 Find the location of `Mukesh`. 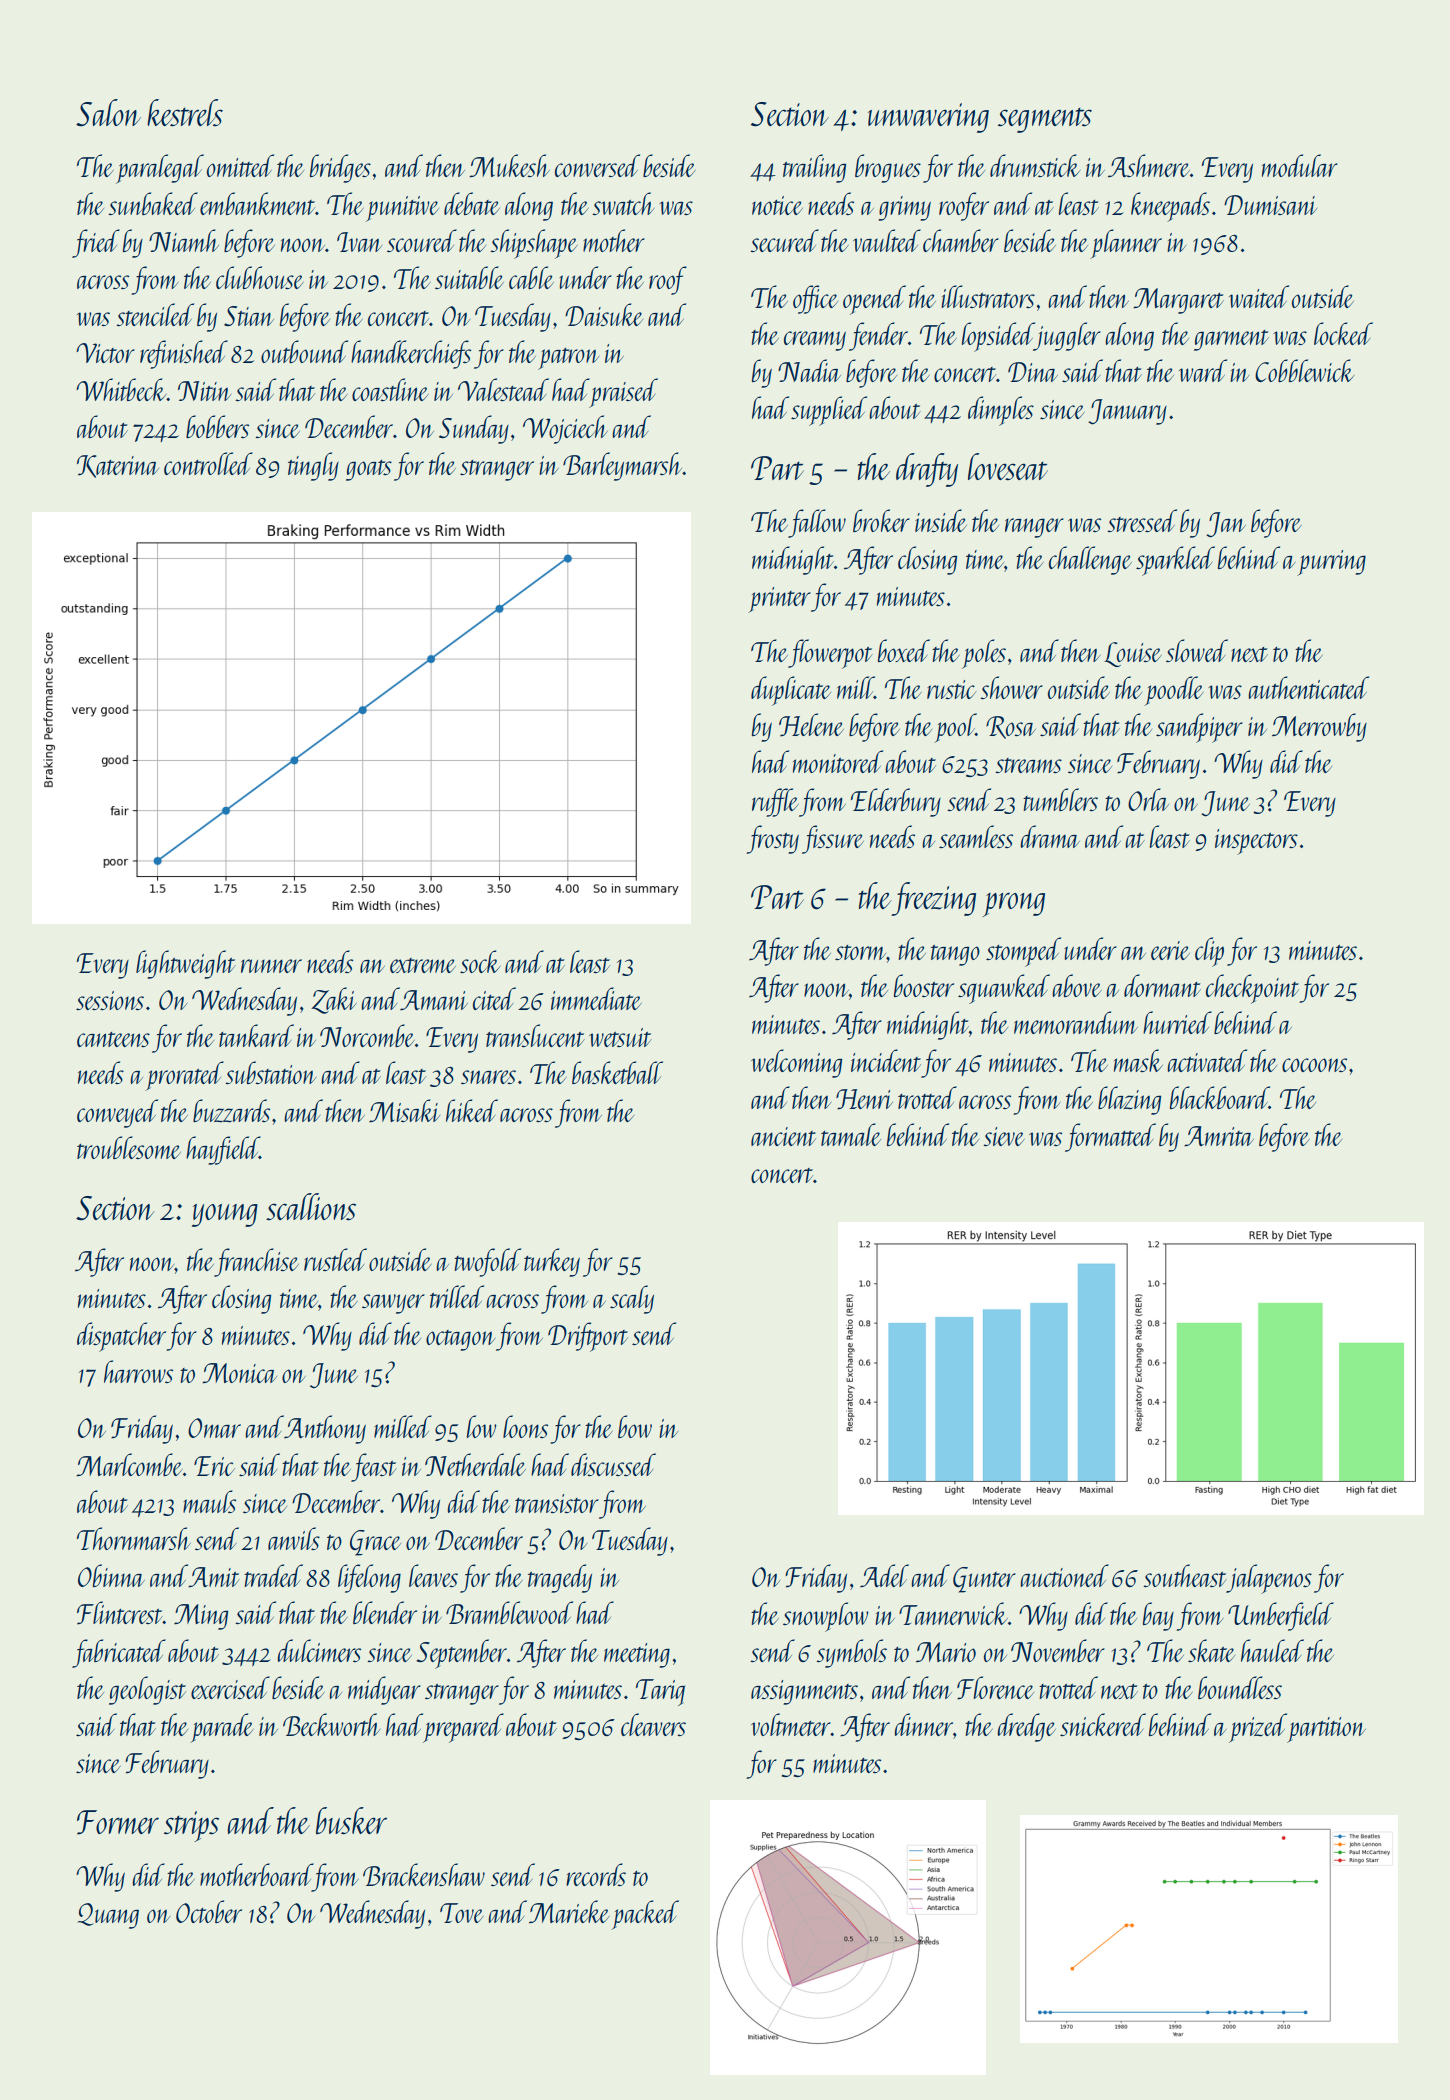

Mukesh is located at coordinates (509, 165).
